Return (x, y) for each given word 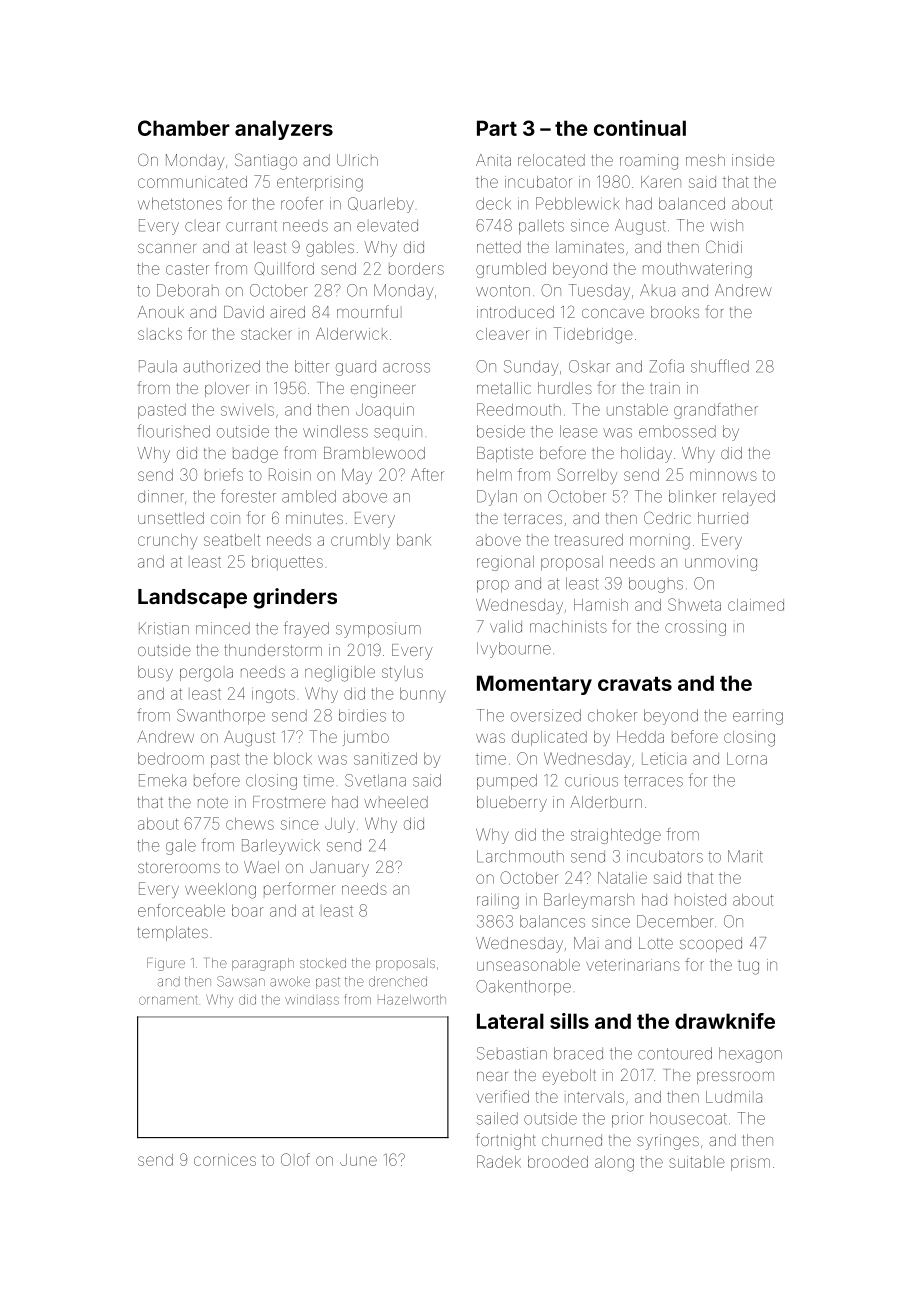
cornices (225, 1160)
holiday (646, 455)
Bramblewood (374, 453)
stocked (323, 963)
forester (248, 496)
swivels (247, 411)
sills (569, 1021)
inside (753, 160)
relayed (749, 498)
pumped (507, 781)
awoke (290, 981)
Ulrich (357, 160)
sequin (398, 432)
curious (591, 782)
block (293, 759)
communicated (192, 182)
